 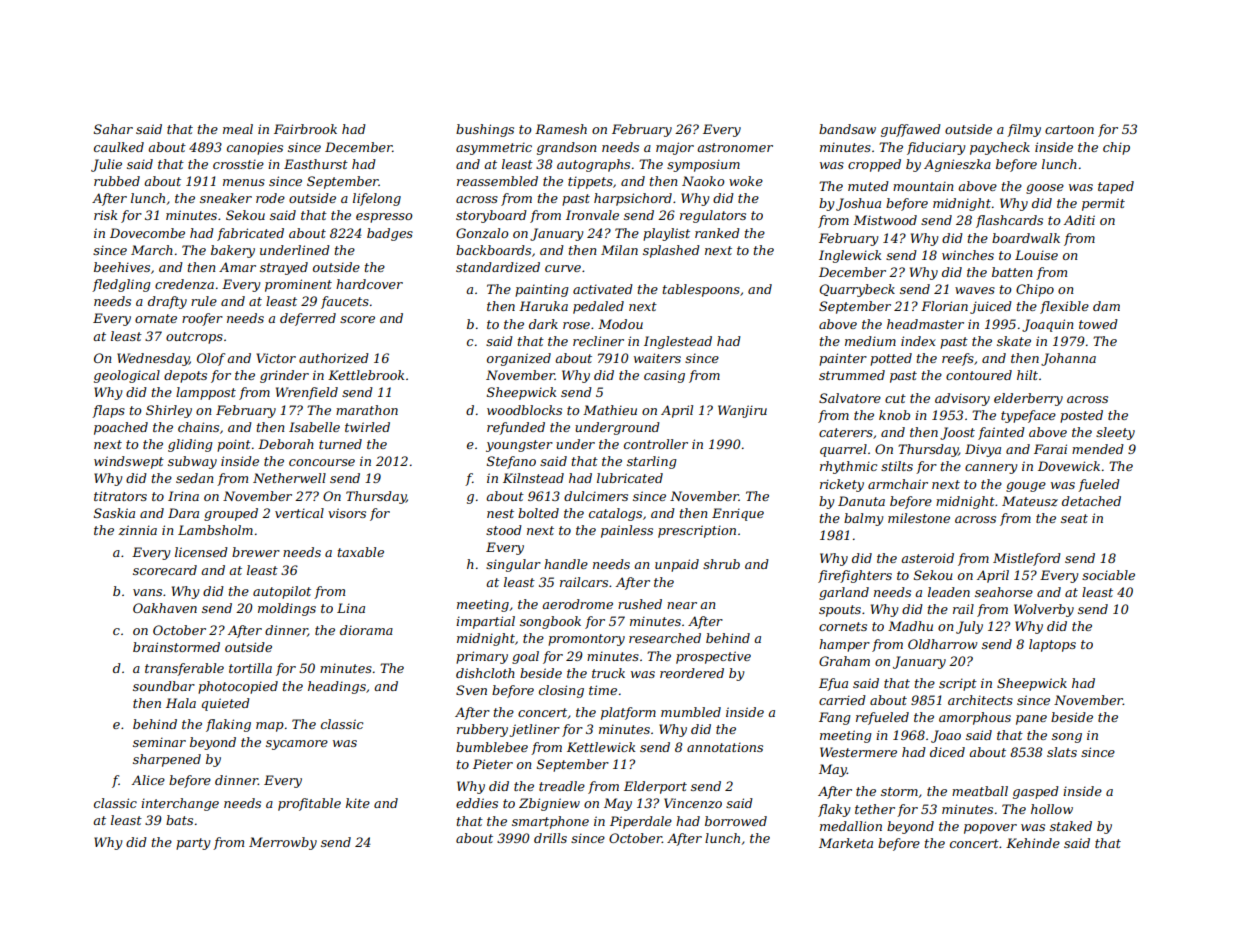 What do you see at coordinates (193, 844) in the image?
I see `party` at bounding box center [193, 844].
